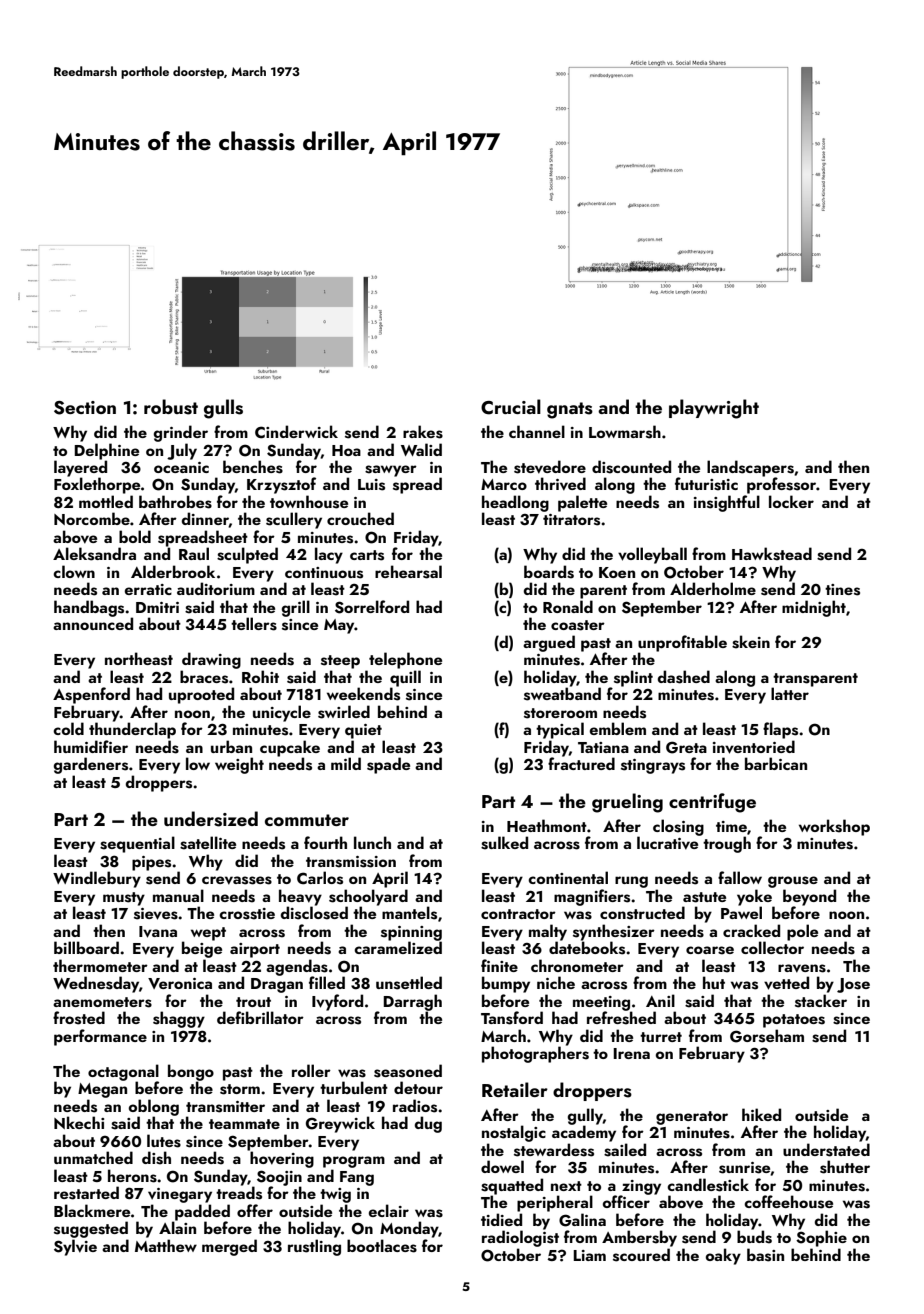 This image has height=1314, width=924. What do you see at coordinates (499, 965) in the image?
I see `finite` at bounding box center [499, 965].
